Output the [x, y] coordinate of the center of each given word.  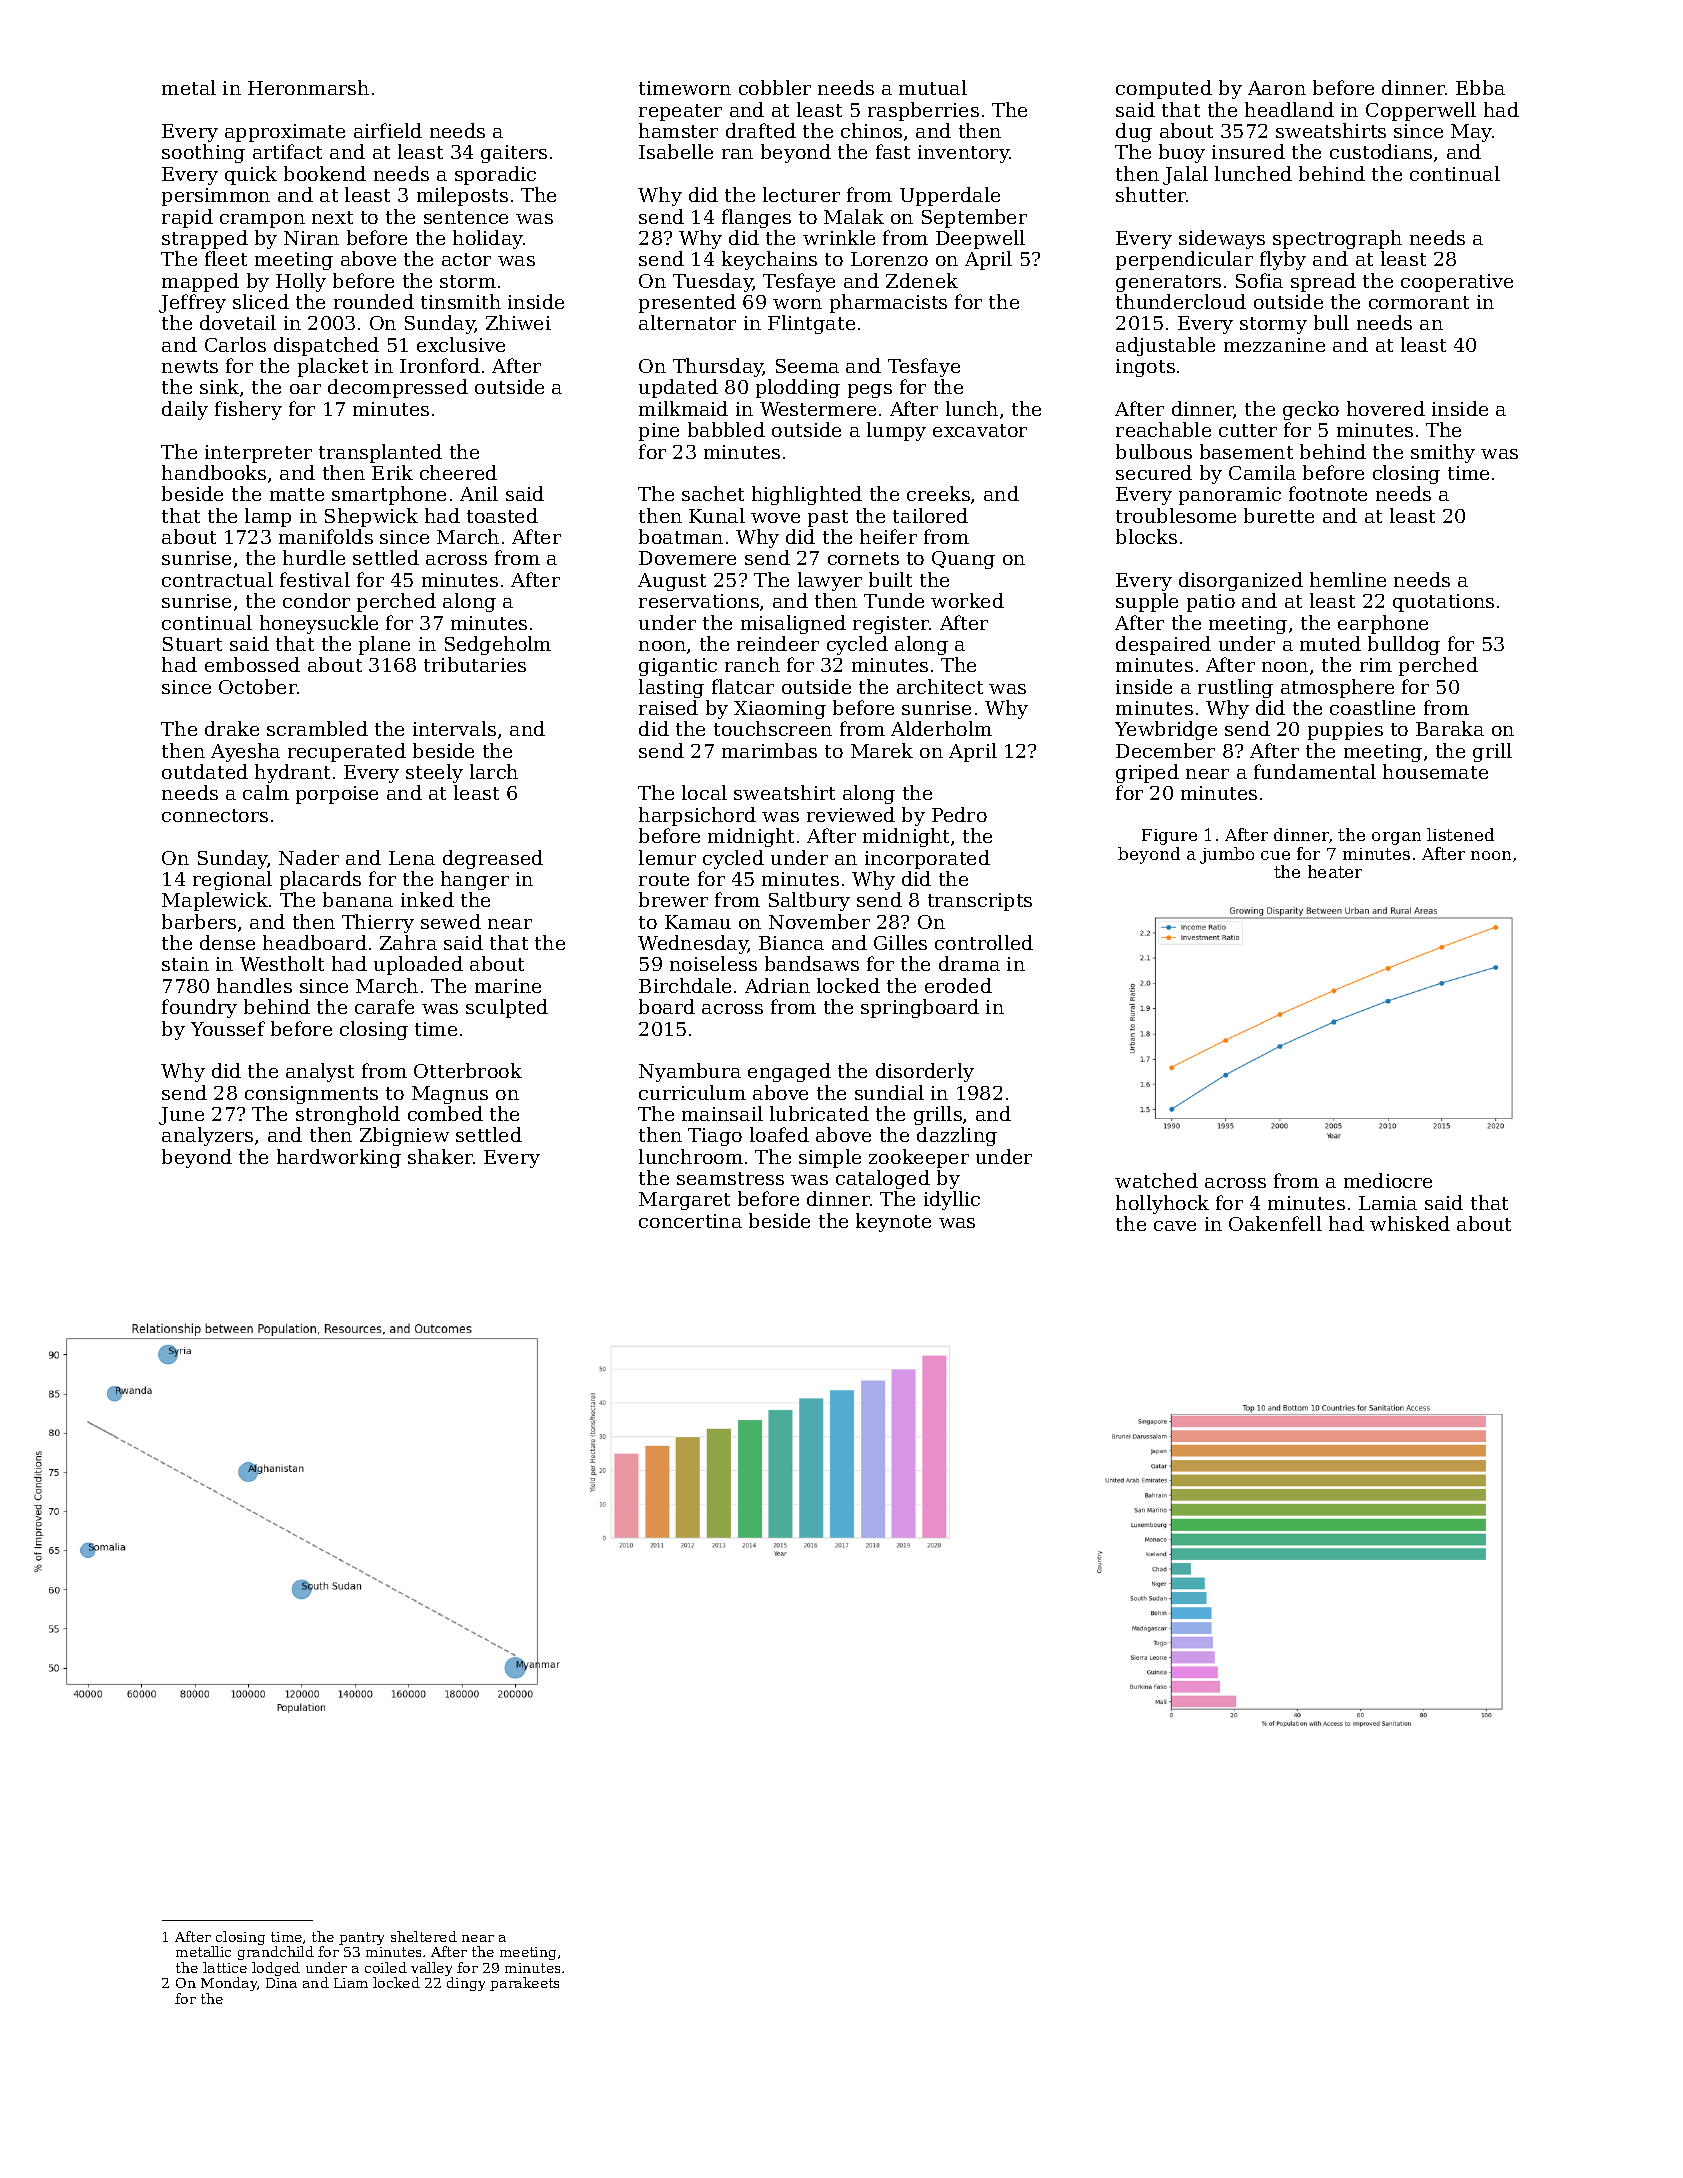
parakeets [524, 1984]
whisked [1410, 1223]
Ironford [440, 365]
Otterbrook [468, 1070]
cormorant [1419, 302]
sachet [713, 493]
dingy [466, 1984]
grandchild [276, 1953]
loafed [779, 1134]
